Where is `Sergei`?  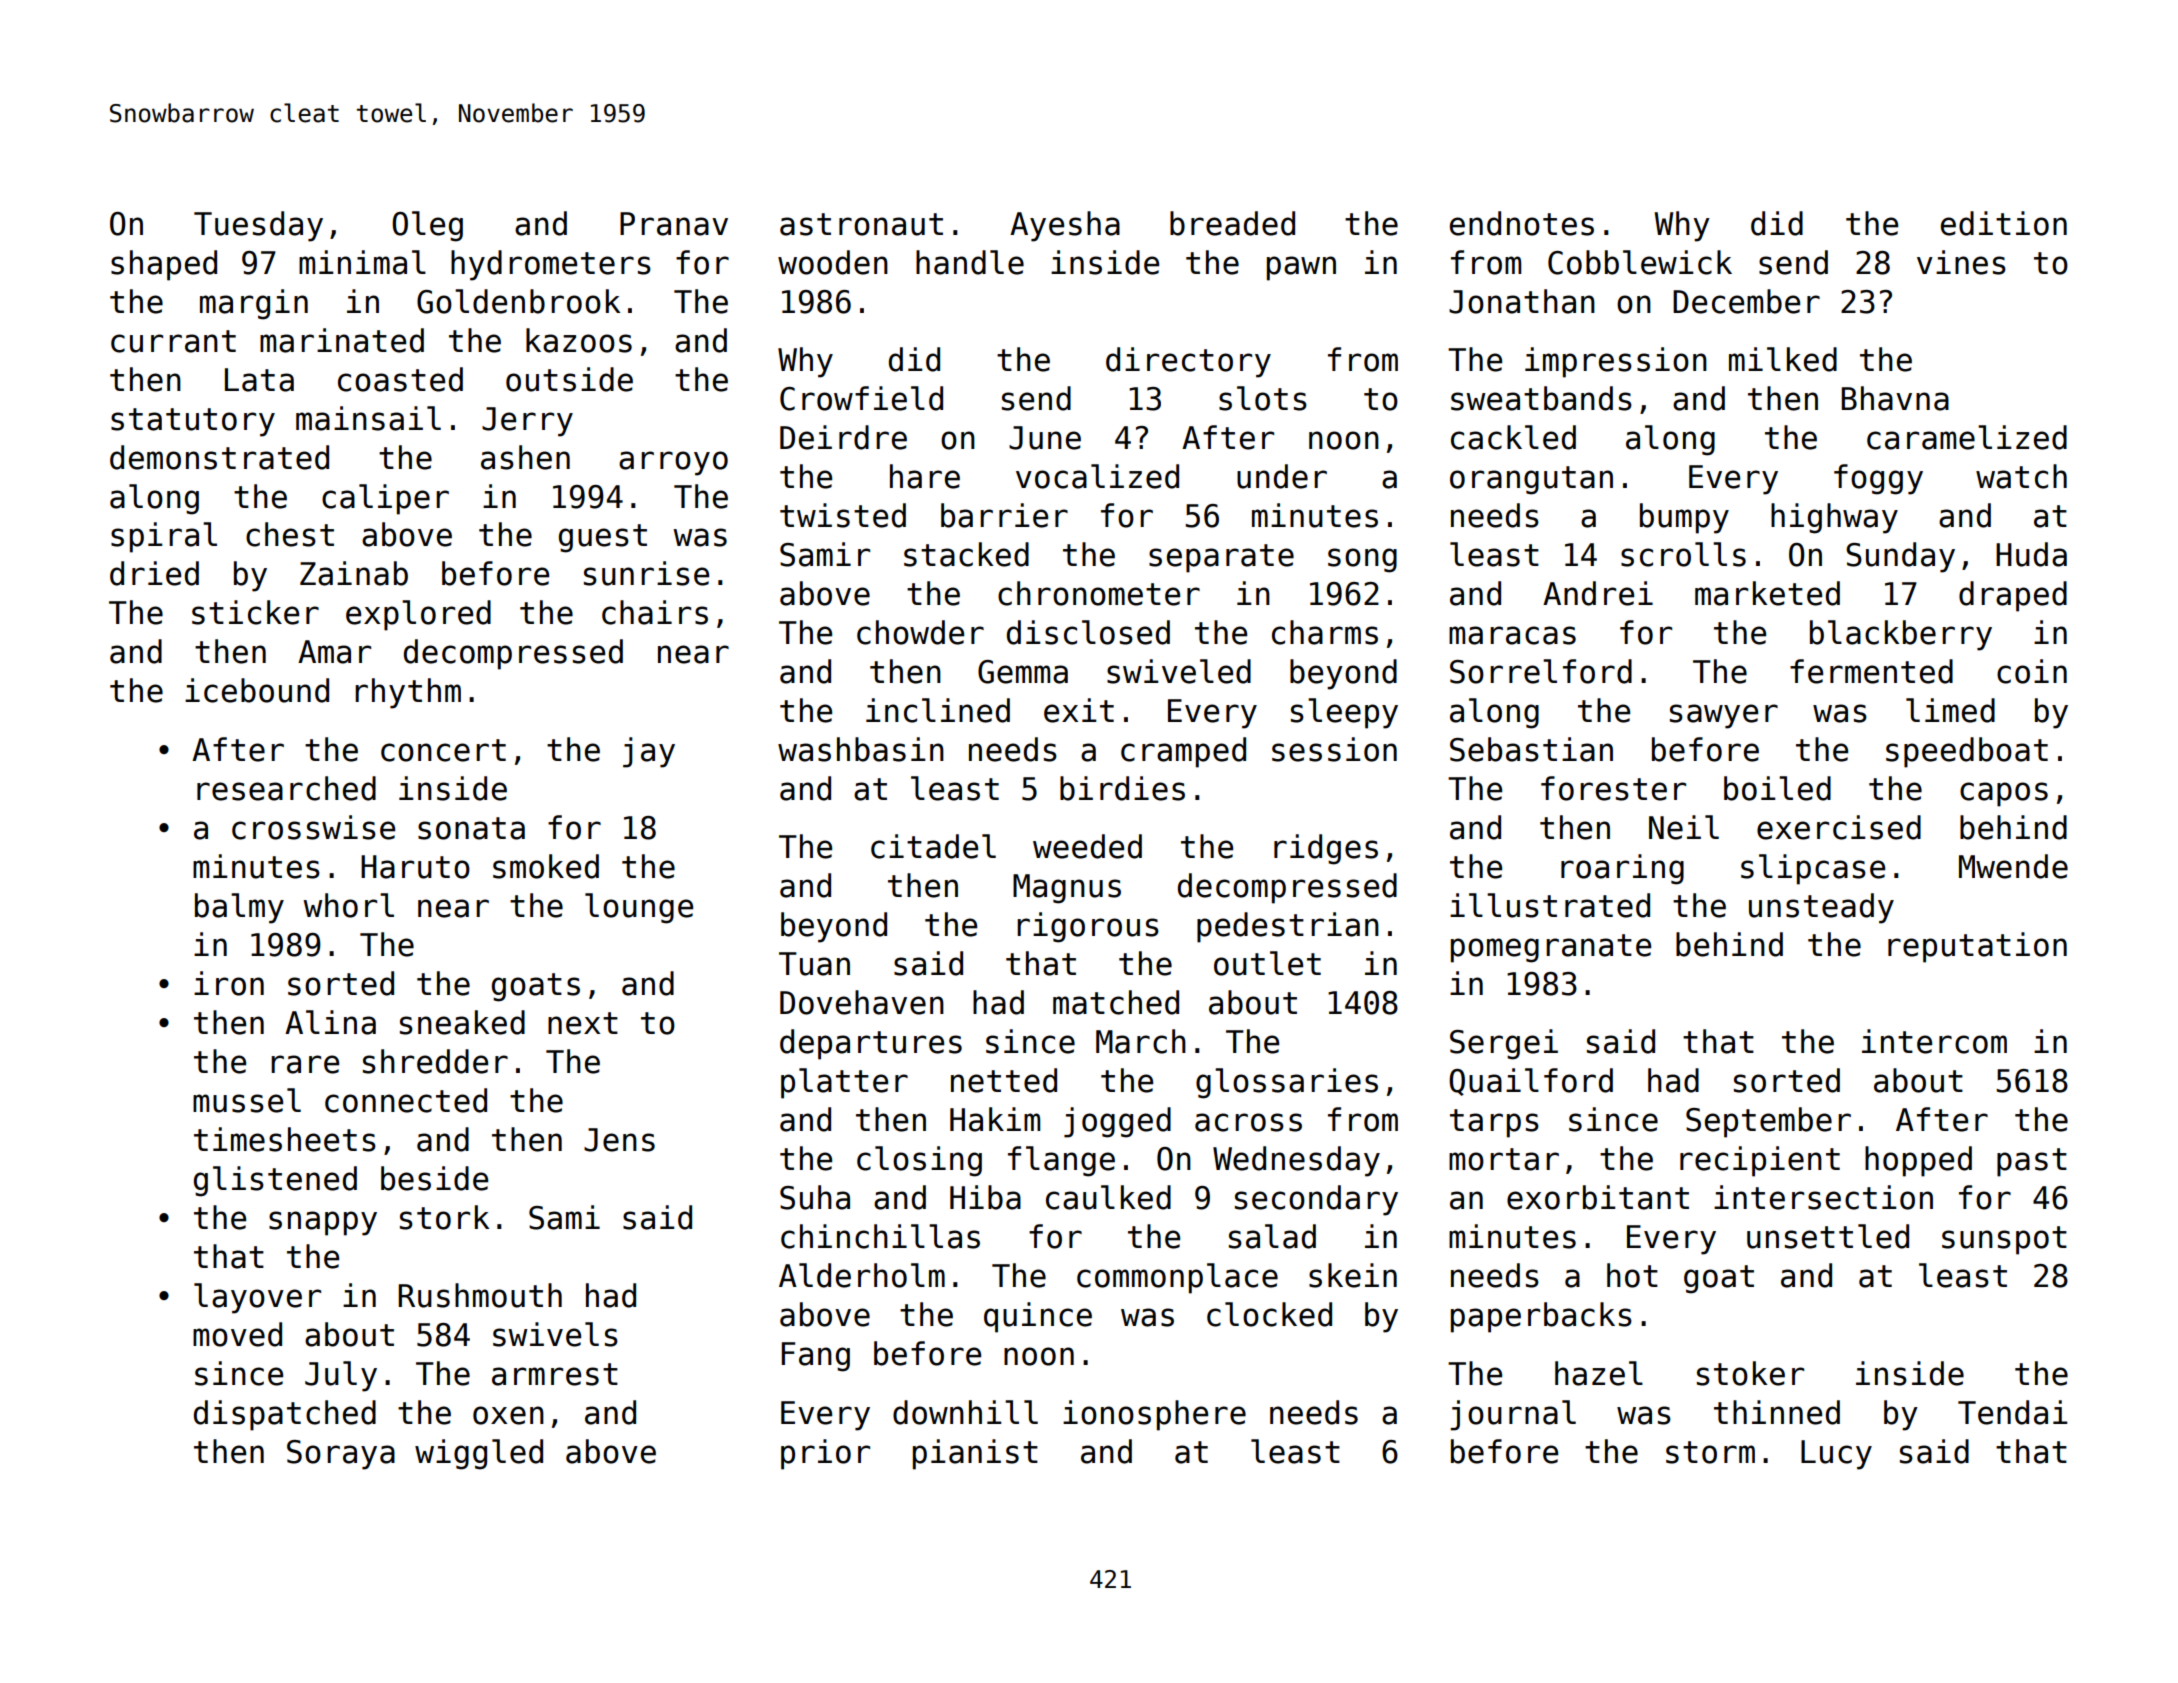
Sergei is located at coordinates (1504, 1044).
